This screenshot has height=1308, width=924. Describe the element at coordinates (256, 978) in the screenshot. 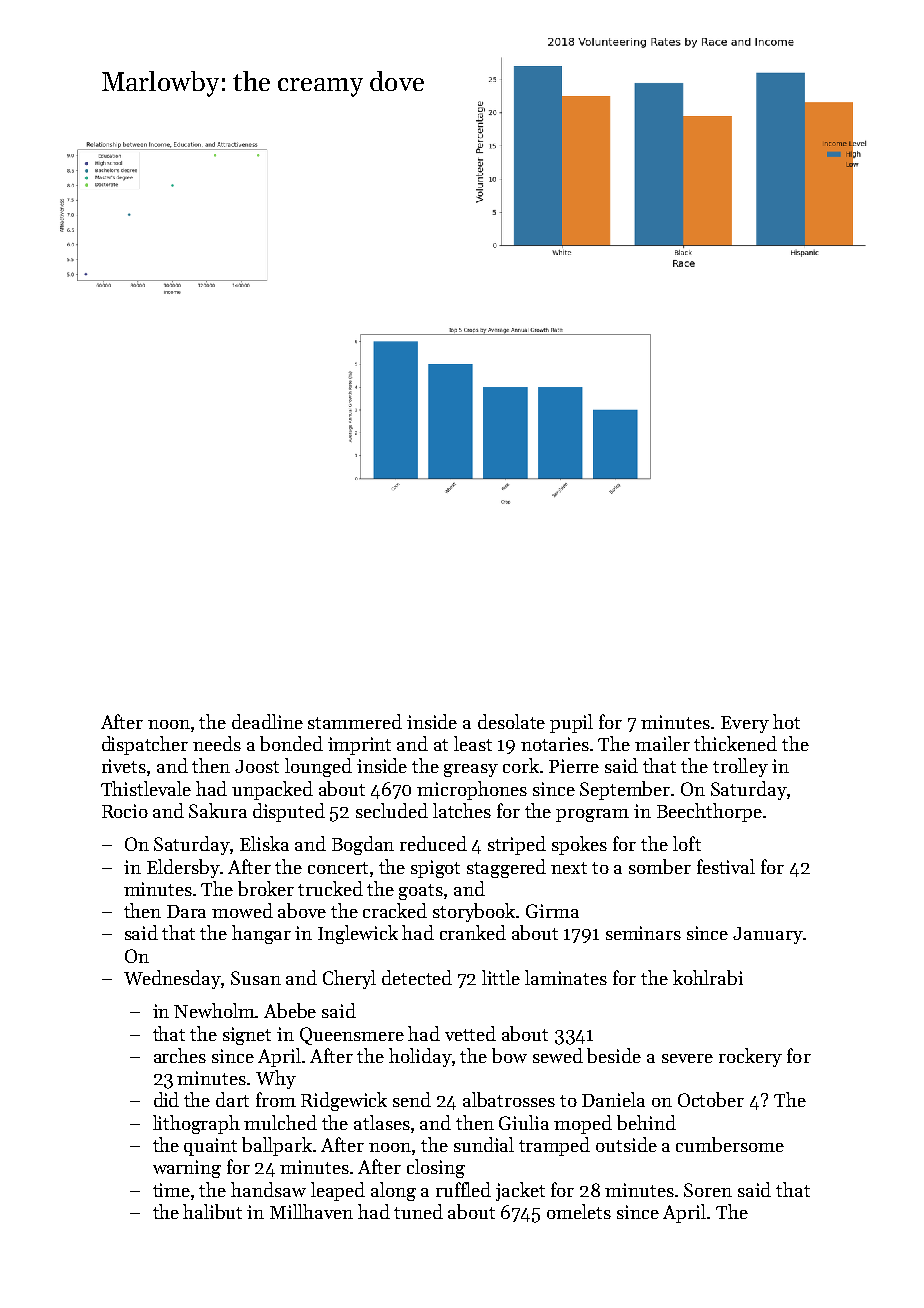

I see `Susan` at that location.
